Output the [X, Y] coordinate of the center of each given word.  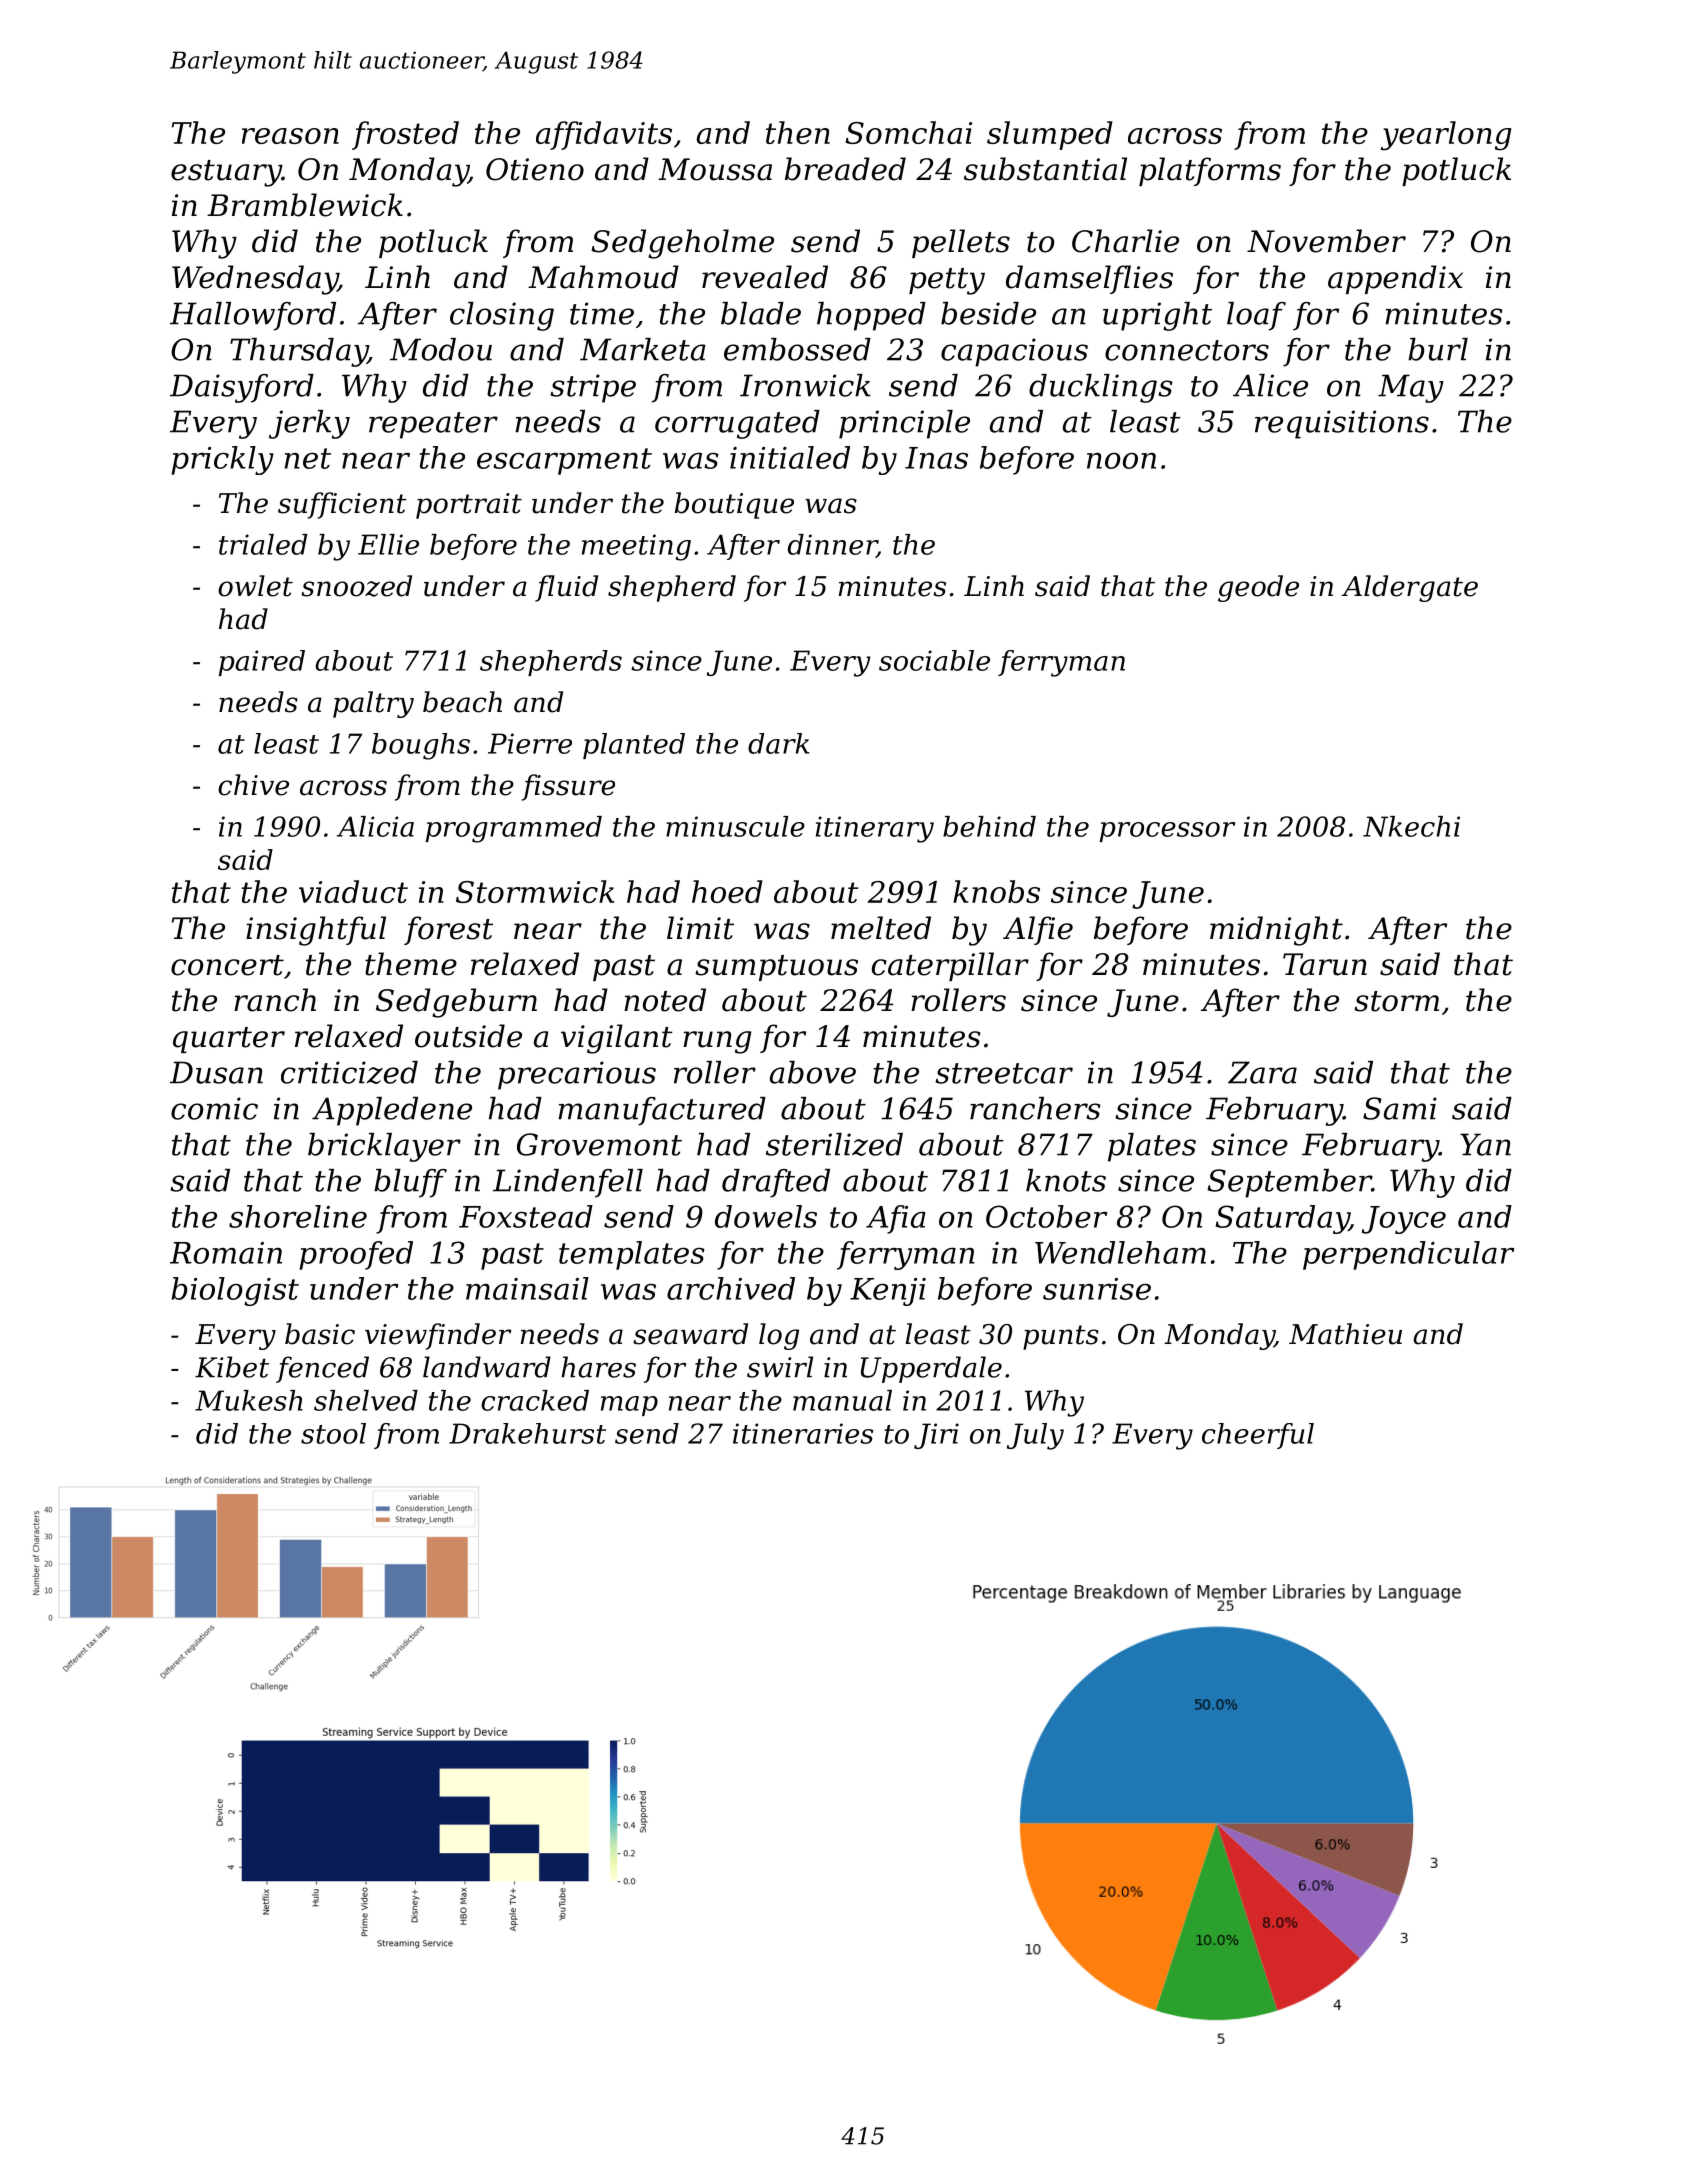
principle [904, 424]
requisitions [1342, 424]
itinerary [875, 829]
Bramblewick [305, 205]
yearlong [1446, 136]
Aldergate [1410, 588]
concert [227, 965]
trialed [263, 544]
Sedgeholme [682, 244]
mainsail [527, 1288]
